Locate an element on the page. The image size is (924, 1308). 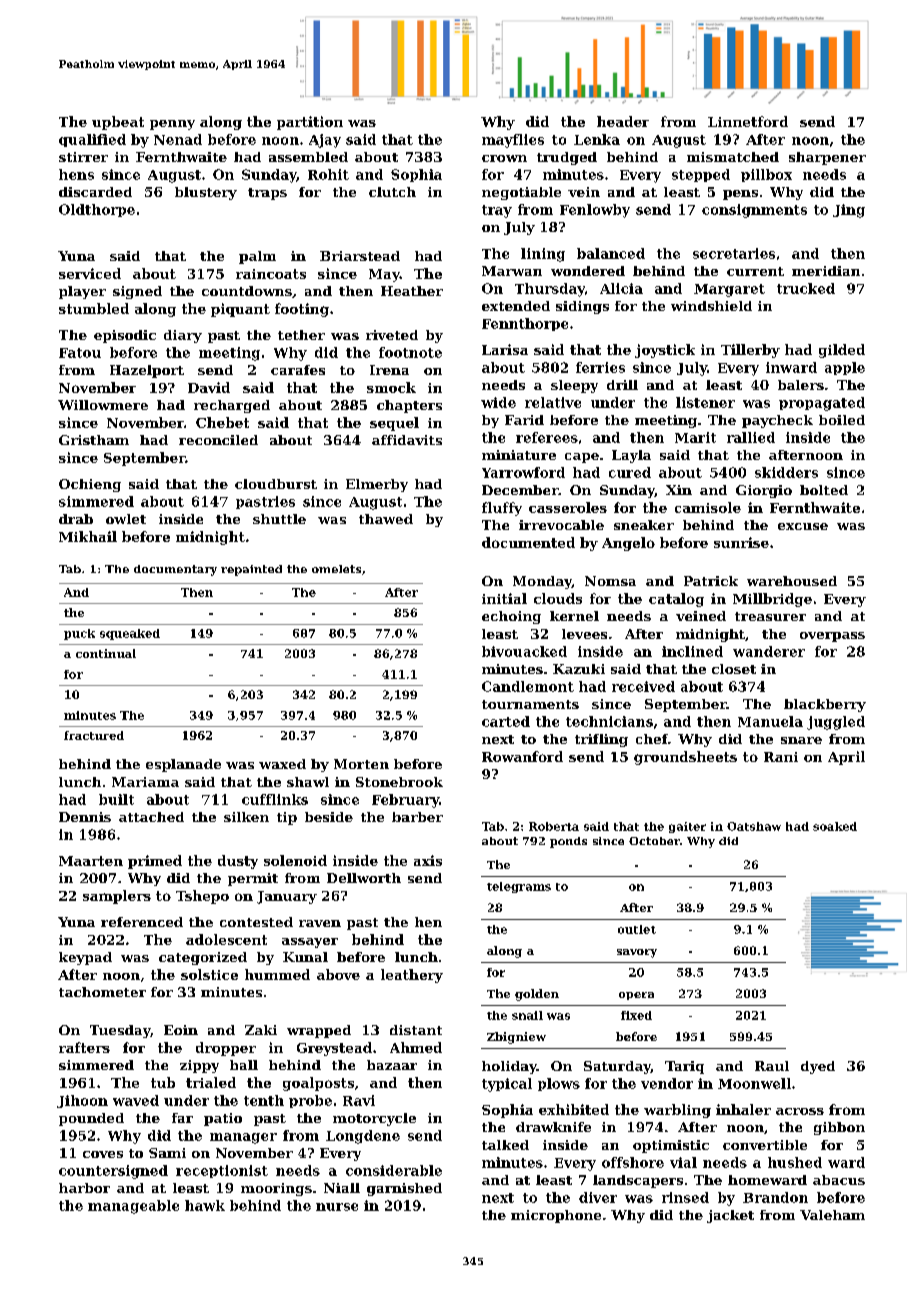
Larisa is located at coordinates (505, 349).
